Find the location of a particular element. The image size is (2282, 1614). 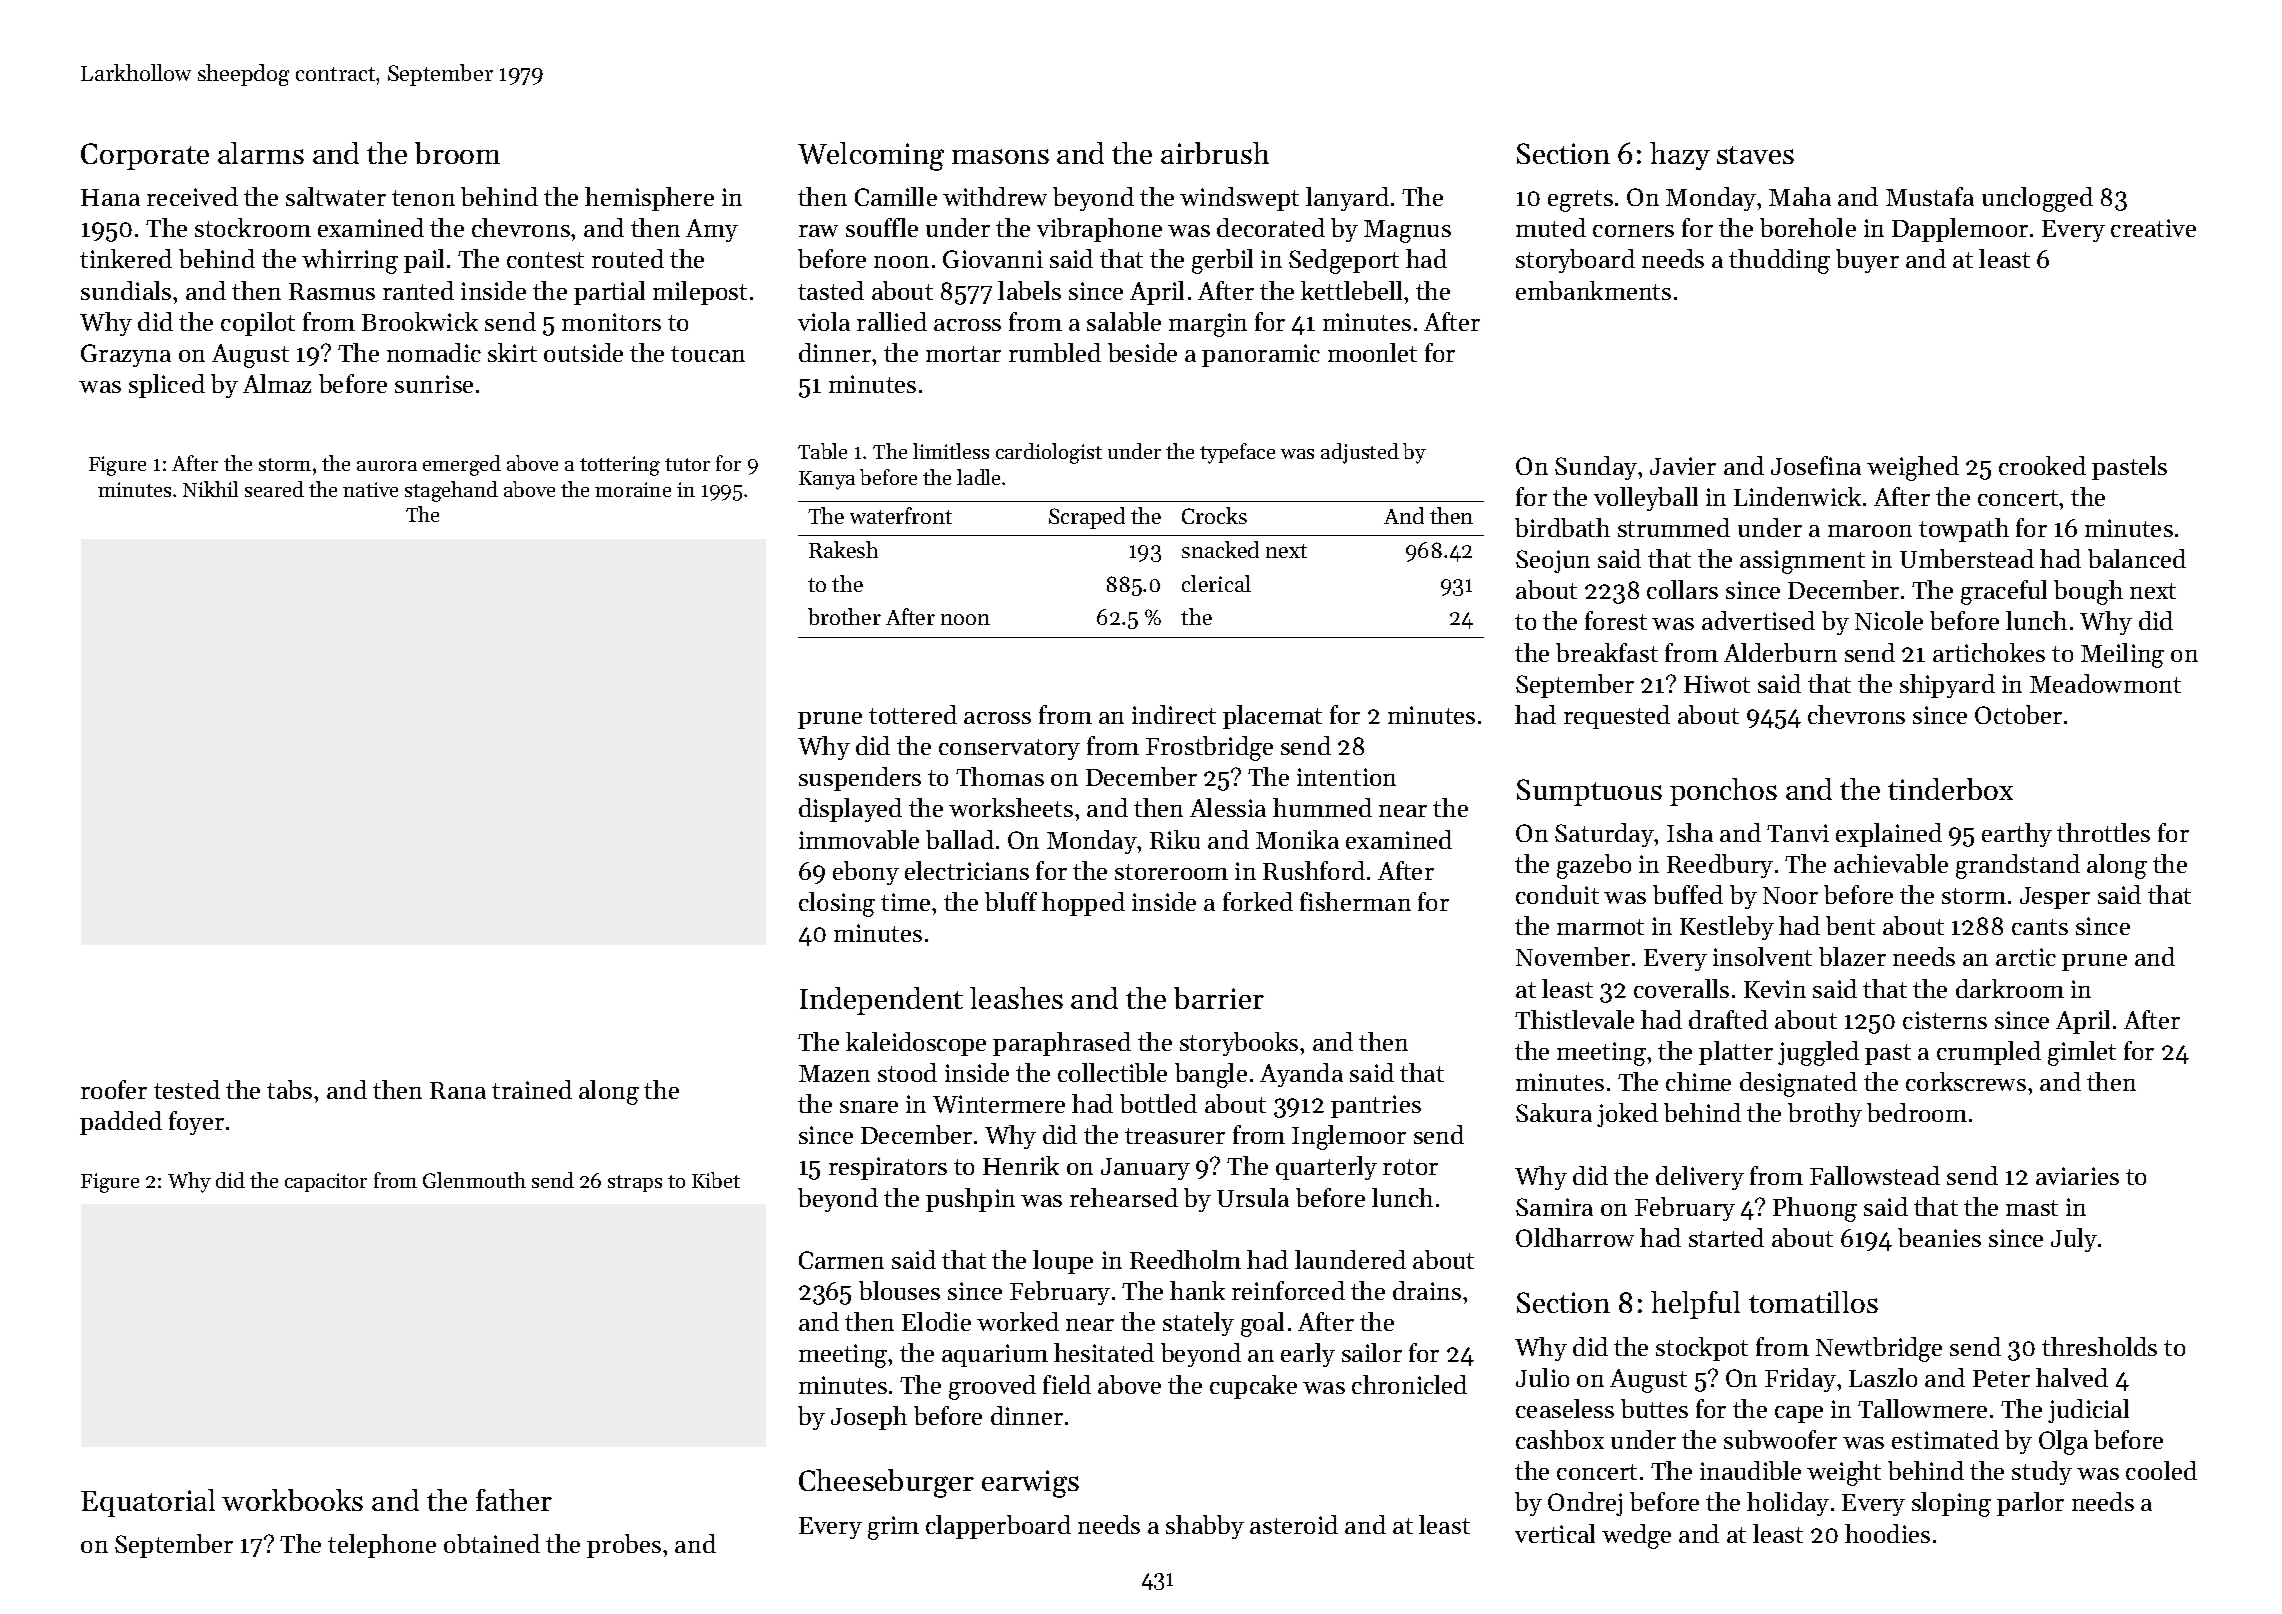

hazy is located at coordinates (1680, 156).
